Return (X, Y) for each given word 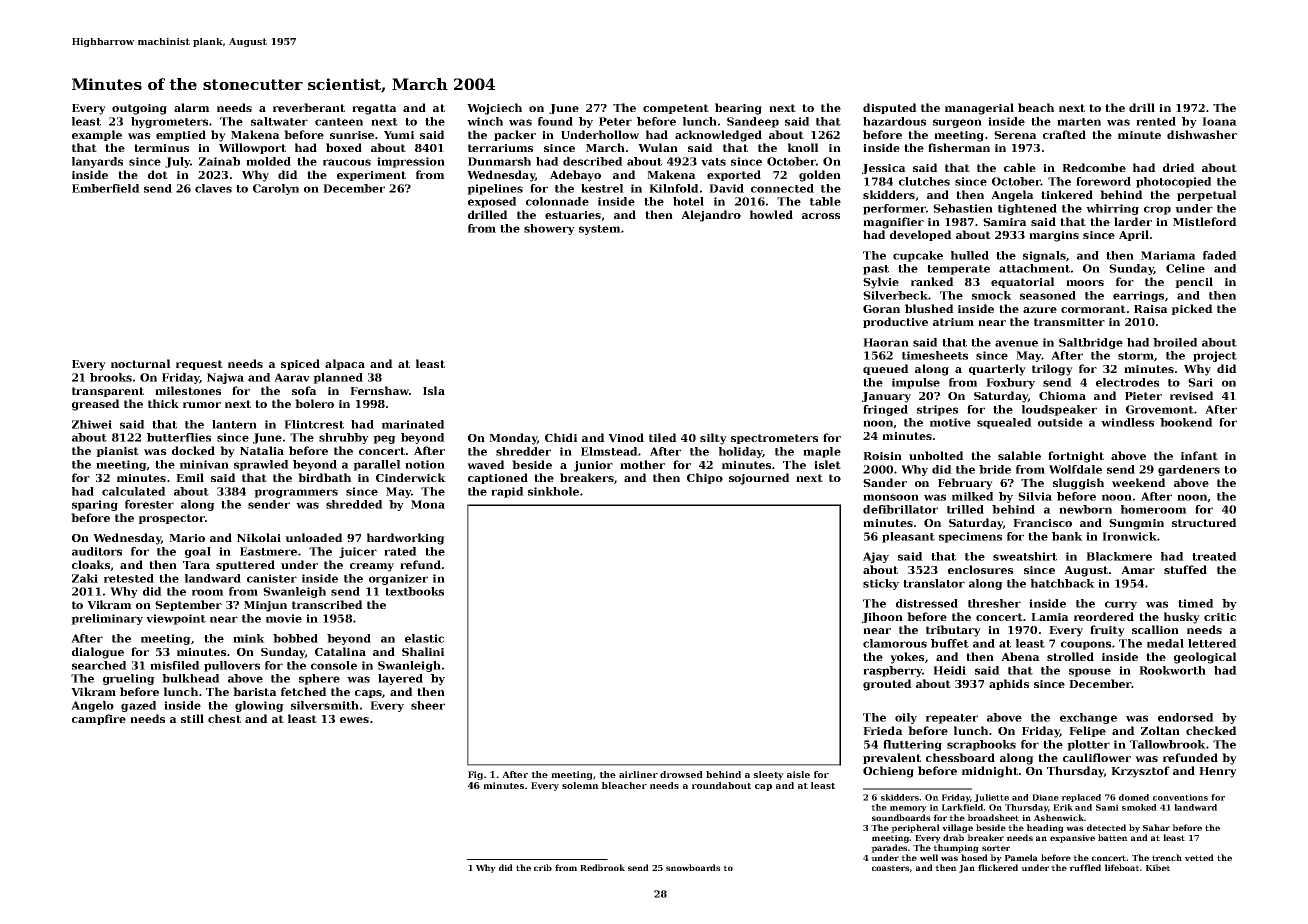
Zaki (85, 578)
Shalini (423, 651)
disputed (890, 108)
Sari (1200, 382)
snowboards (693, 867)
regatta (374, 109)
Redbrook (602, 867)
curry (1121, 605)
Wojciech (494, 109)
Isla (434, 390)
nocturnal (141, 363)
